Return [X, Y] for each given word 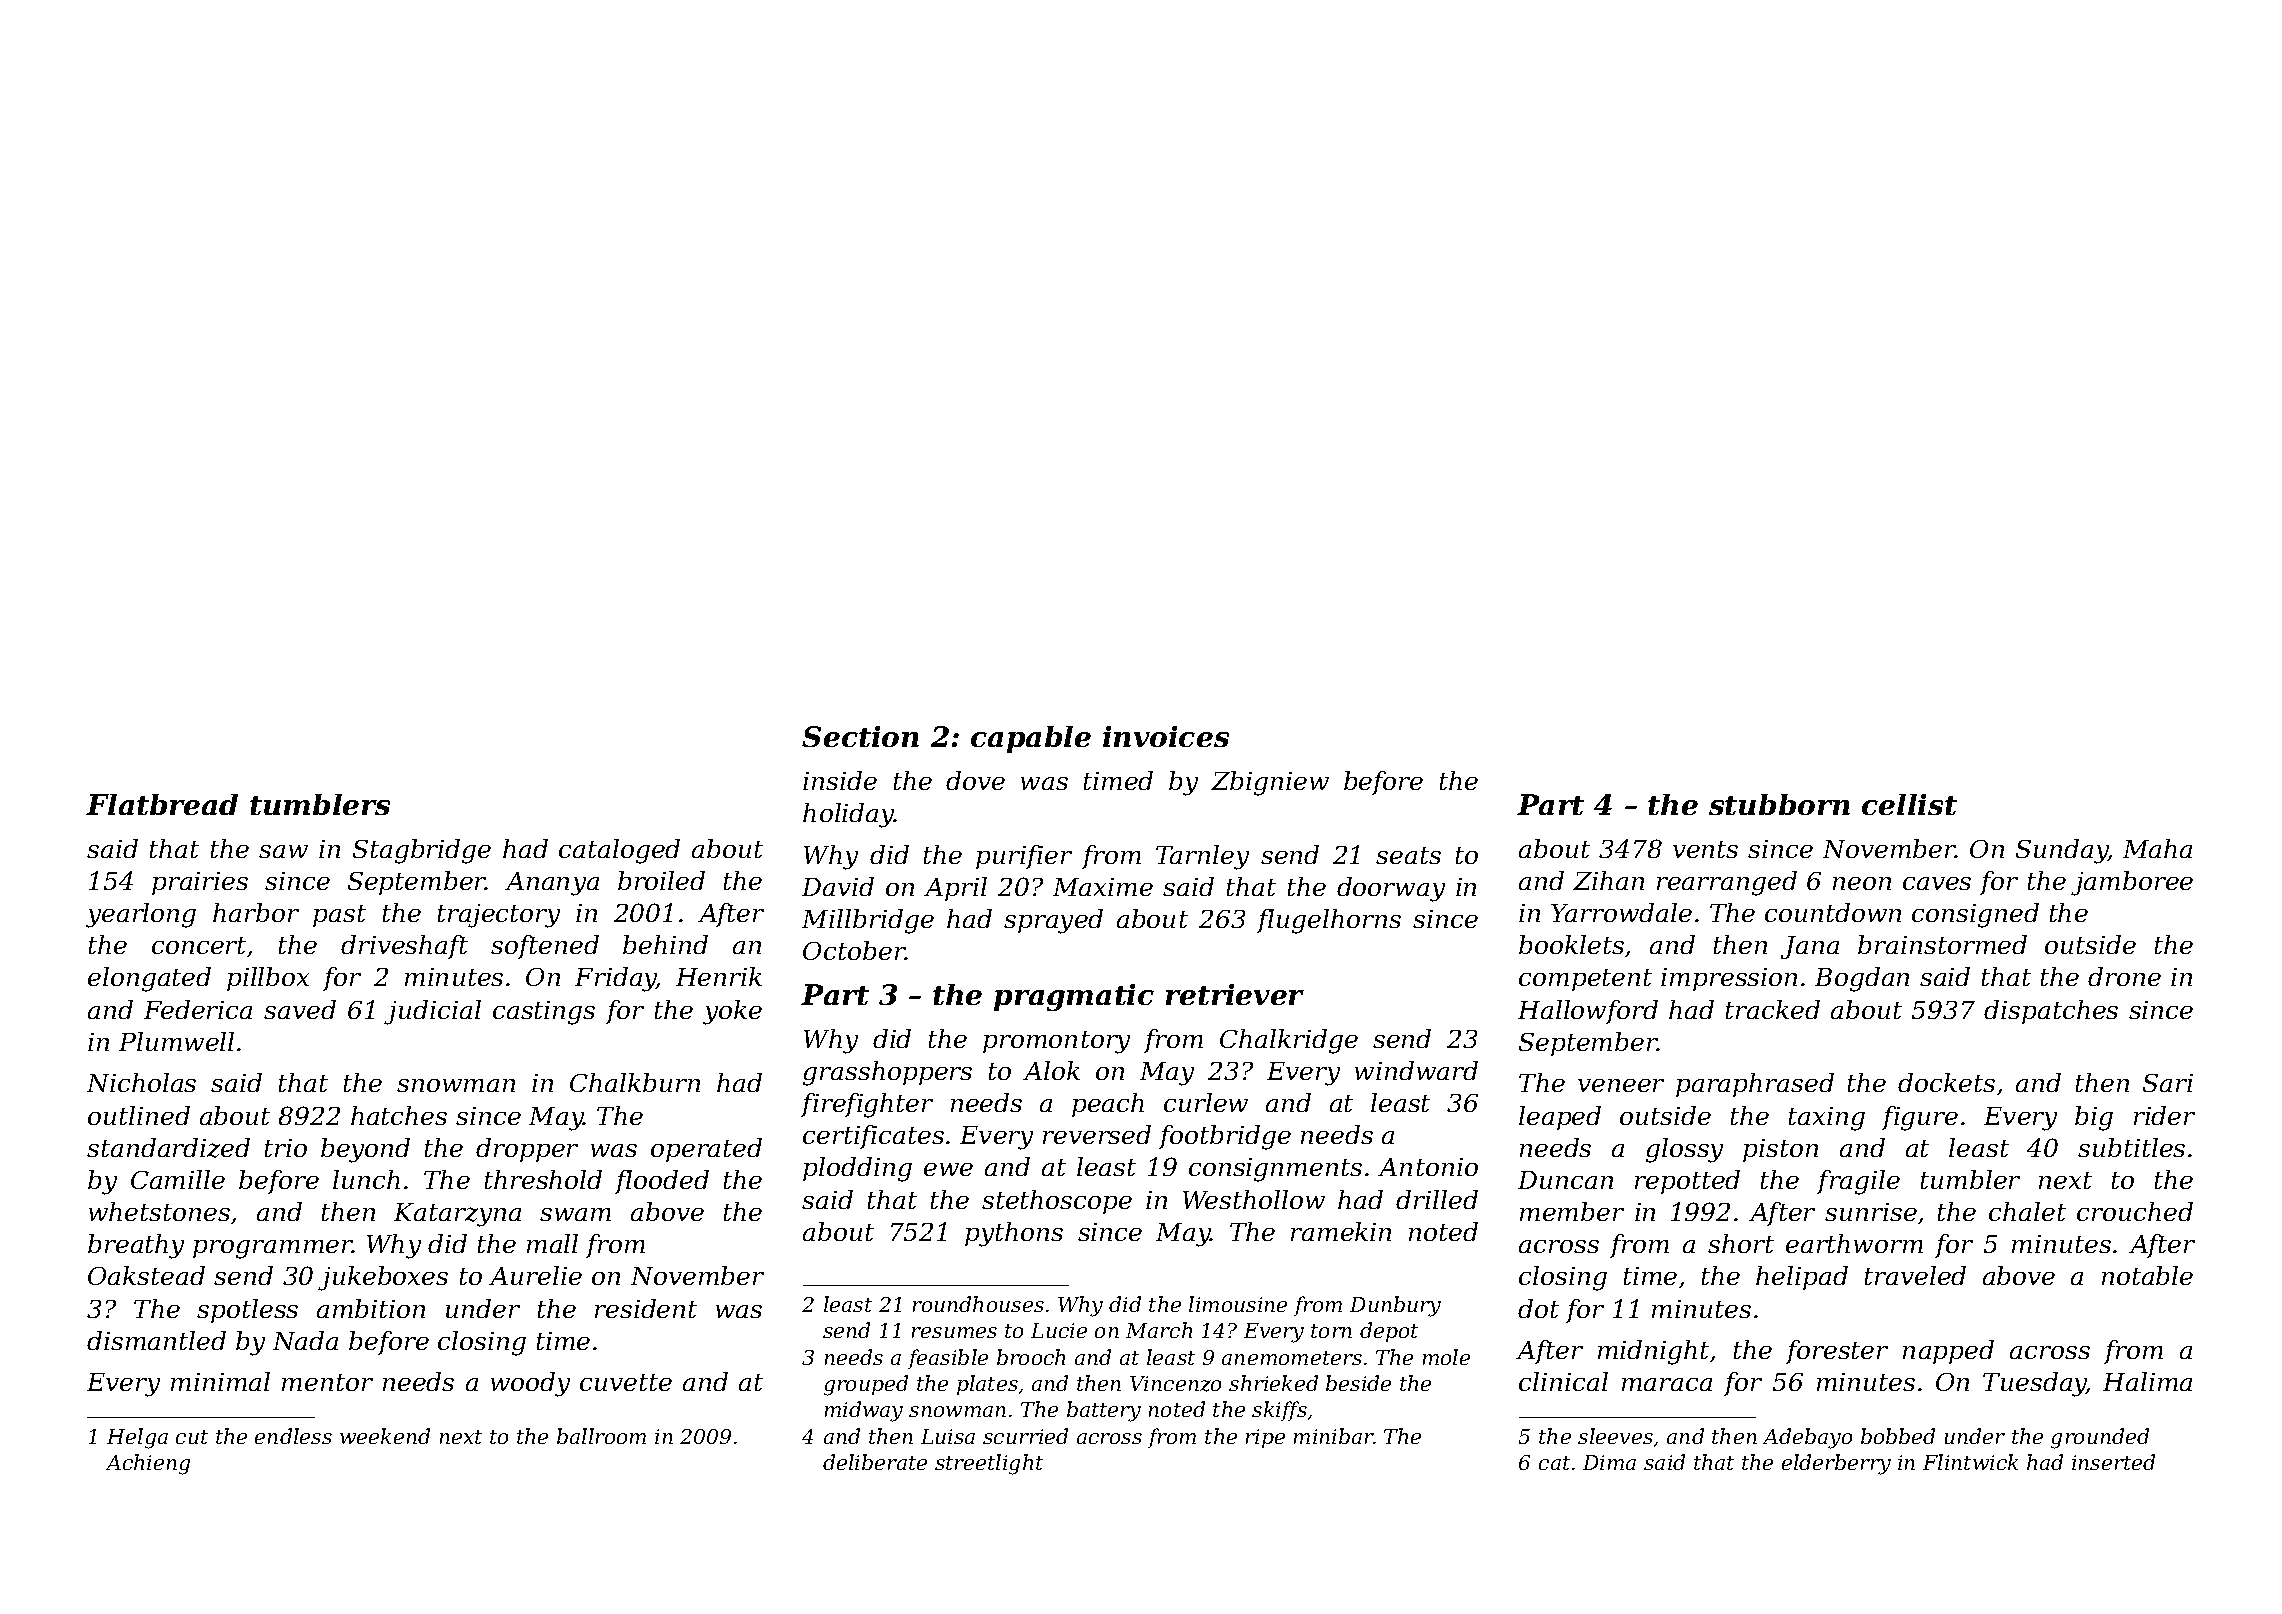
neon [1862, 883]
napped [1948, 1352]
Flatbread [162, 804]
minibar [1334, 1436]
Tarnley [1202, 857]
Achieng [148, 1464]
